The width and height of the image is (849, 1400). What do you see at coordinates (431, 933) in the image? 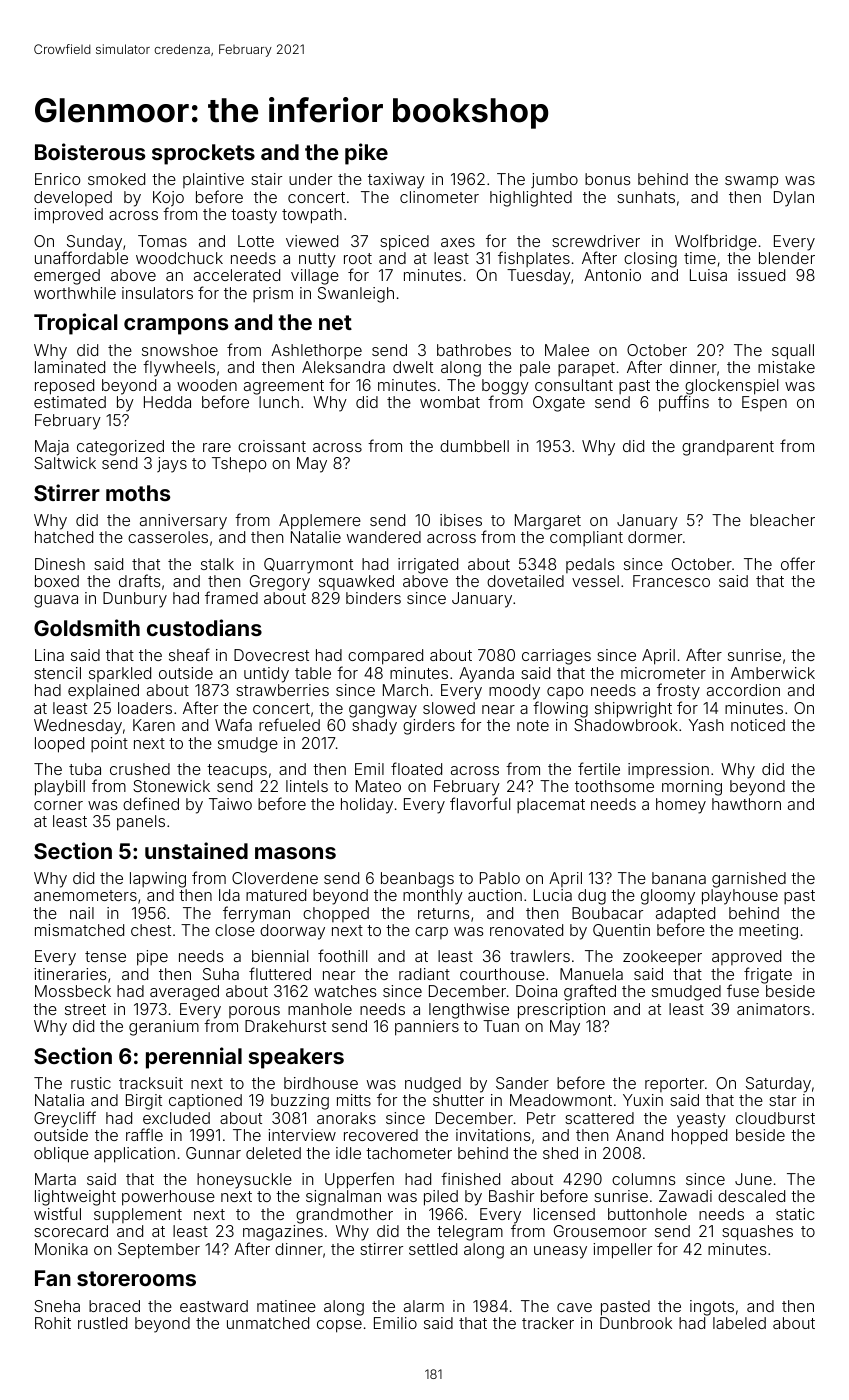
I see `carp` at bounding box center [431, 933].
